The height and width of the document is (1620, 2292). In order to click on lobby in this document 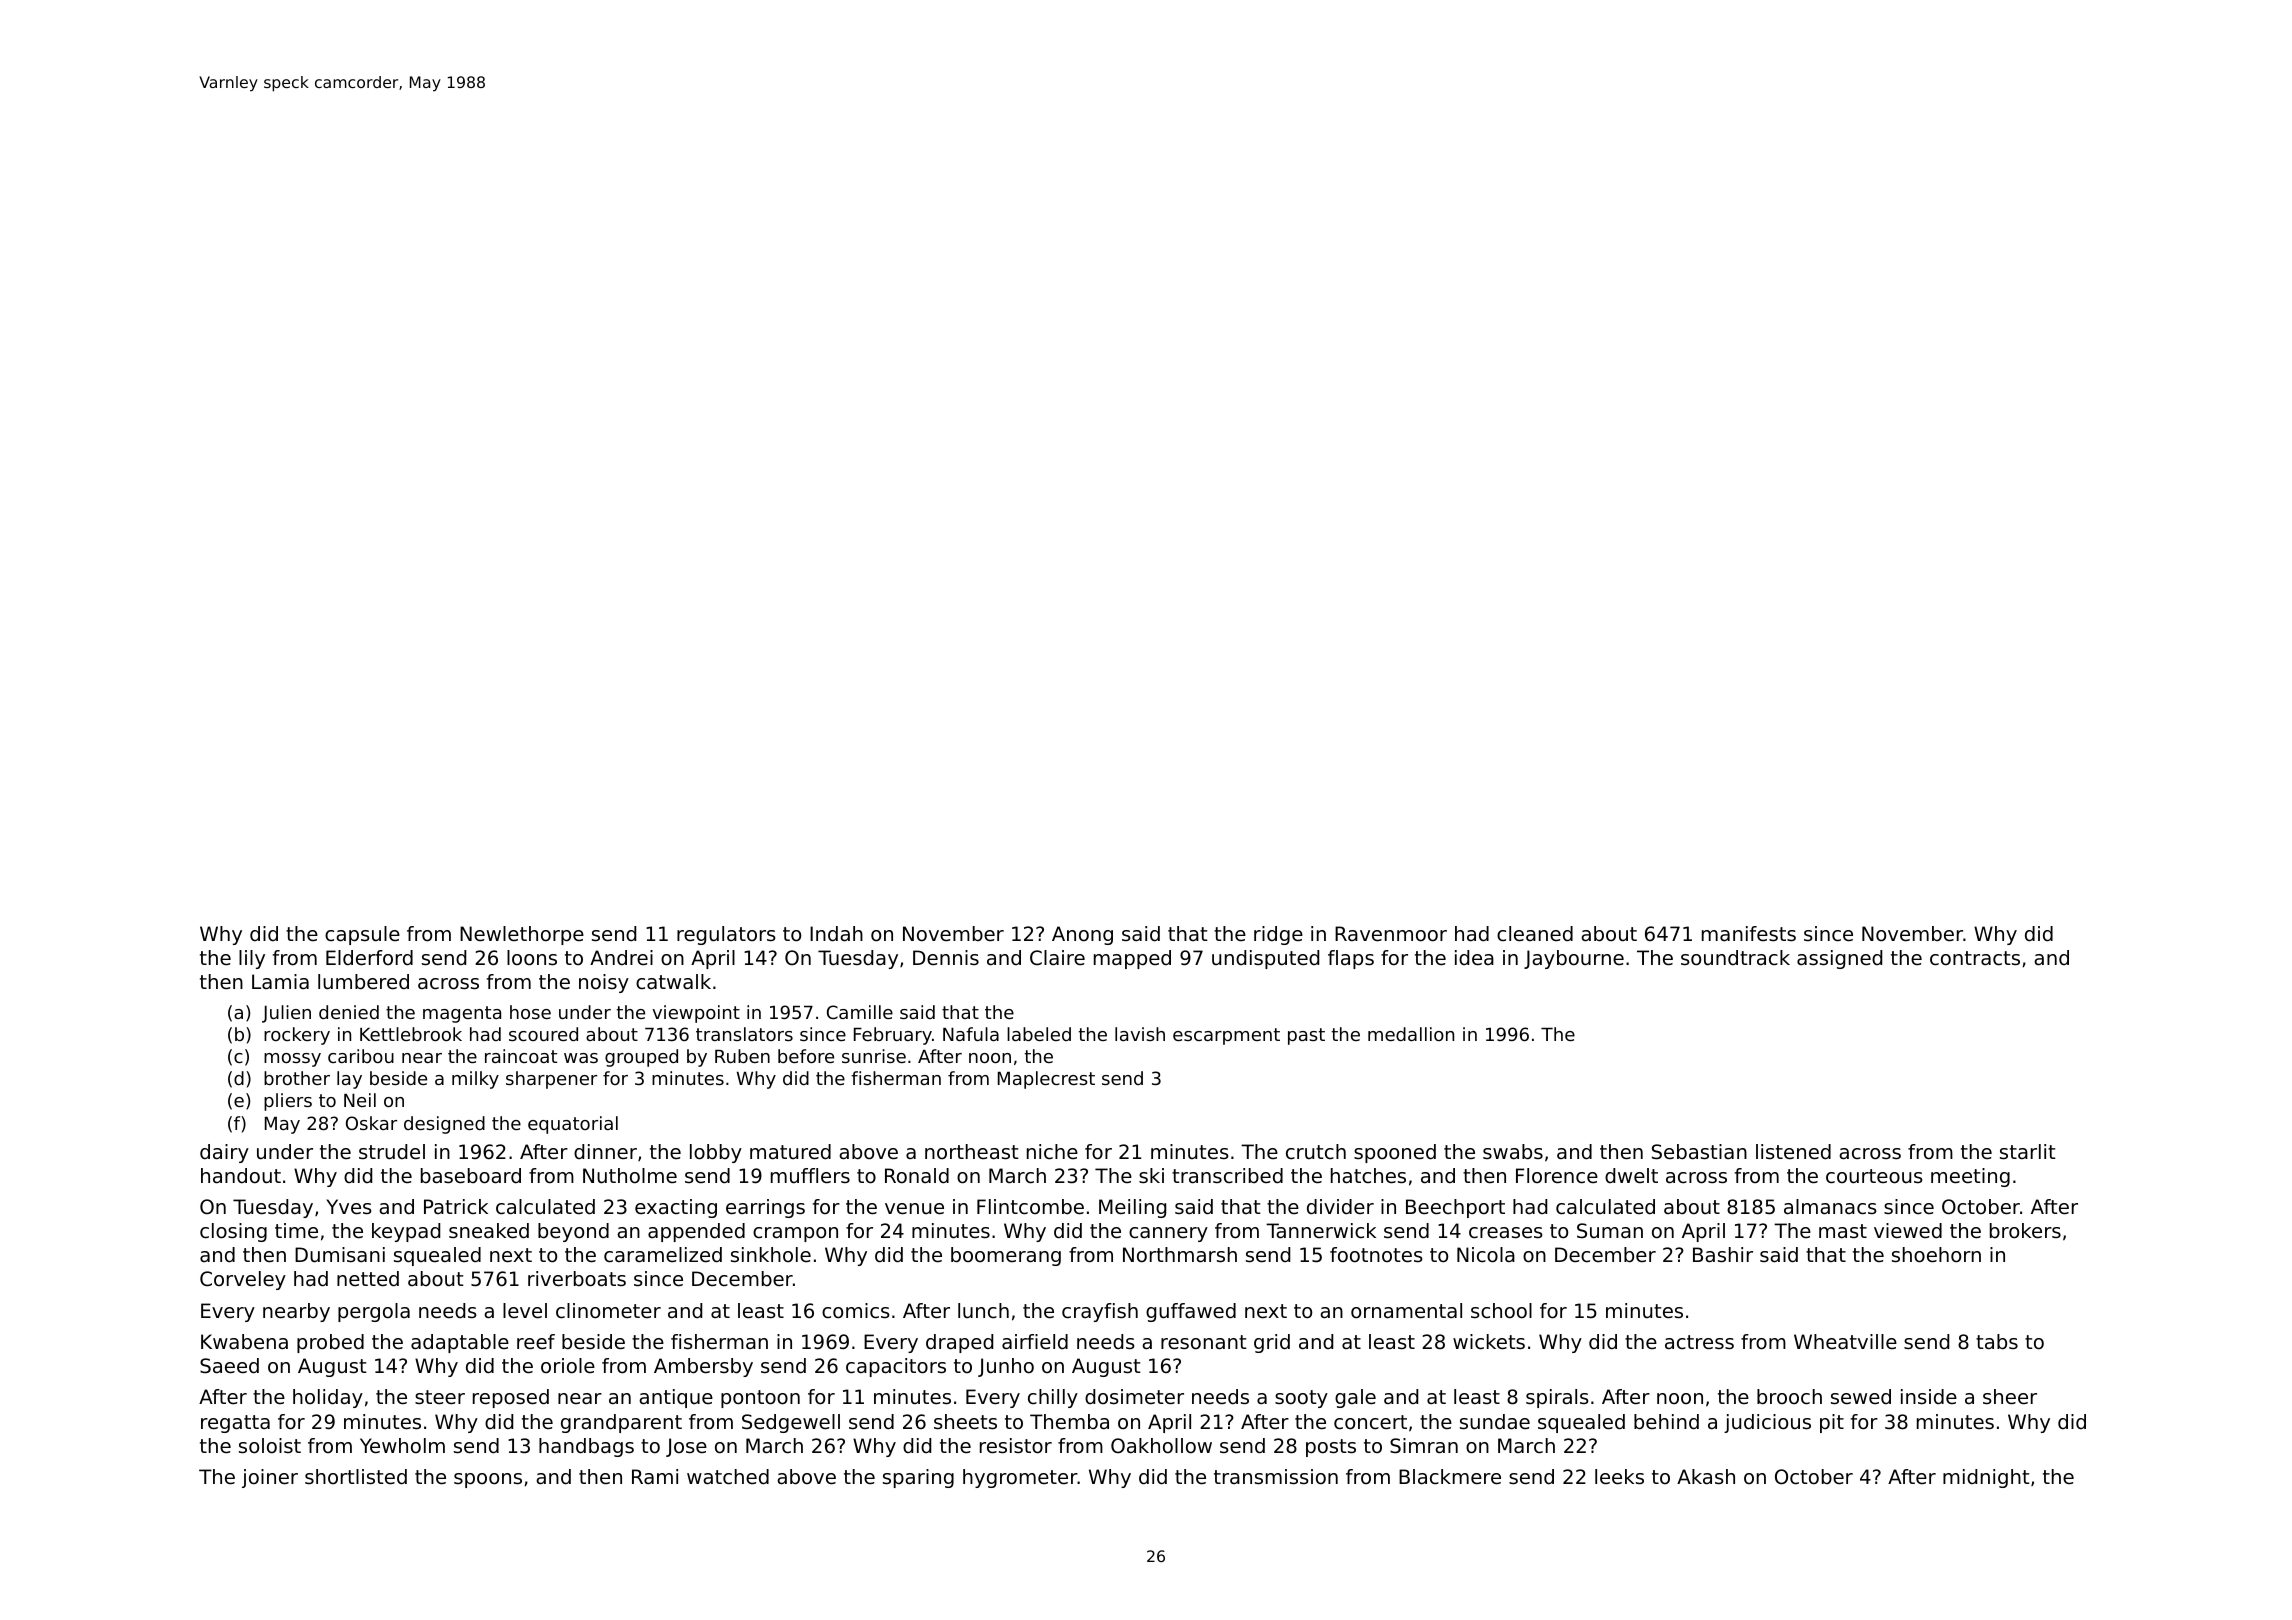, I will do `click(716, 1153)`.
